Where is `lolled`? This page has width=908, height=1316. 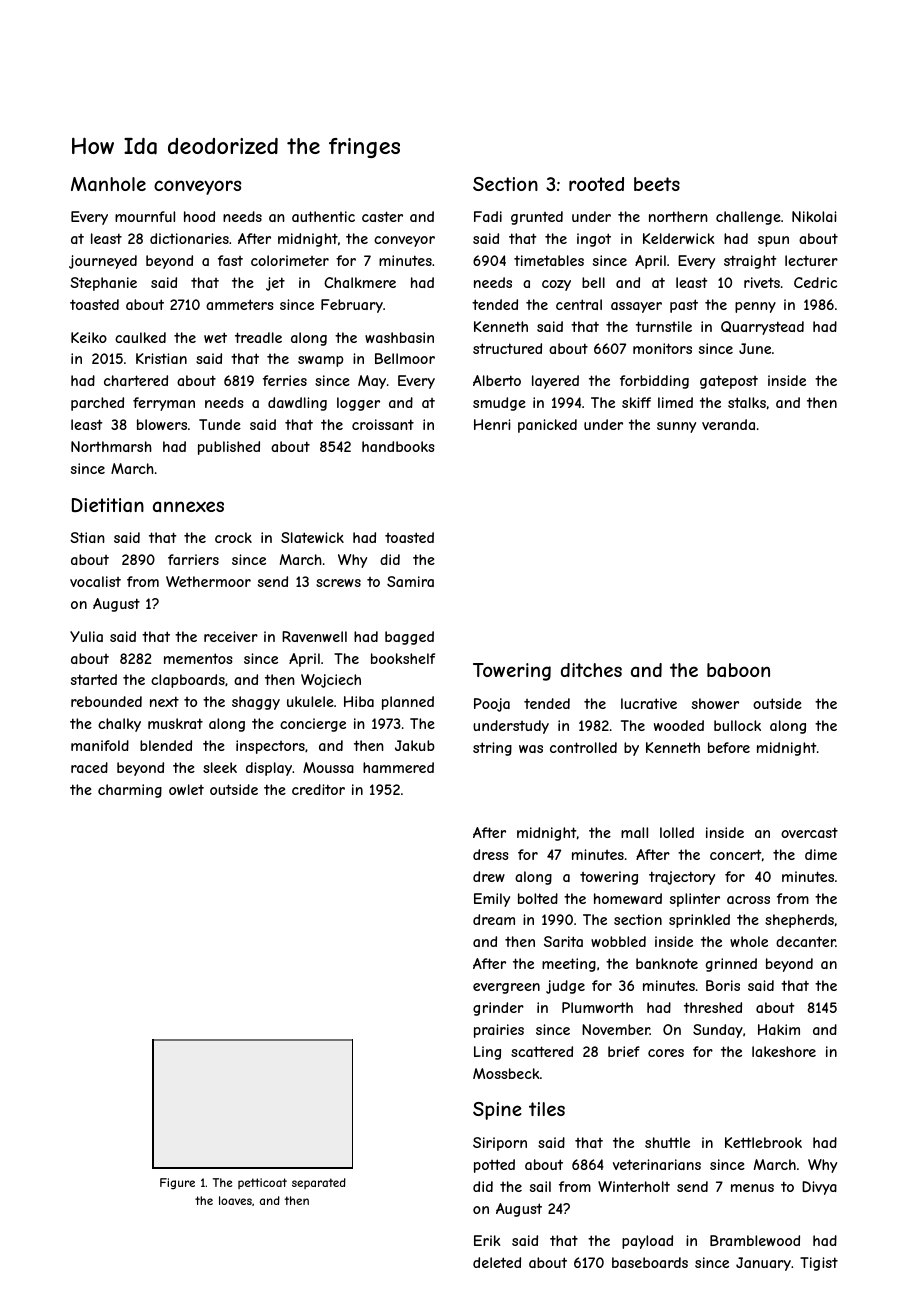 lolled is located at coordinates (677, 832).
